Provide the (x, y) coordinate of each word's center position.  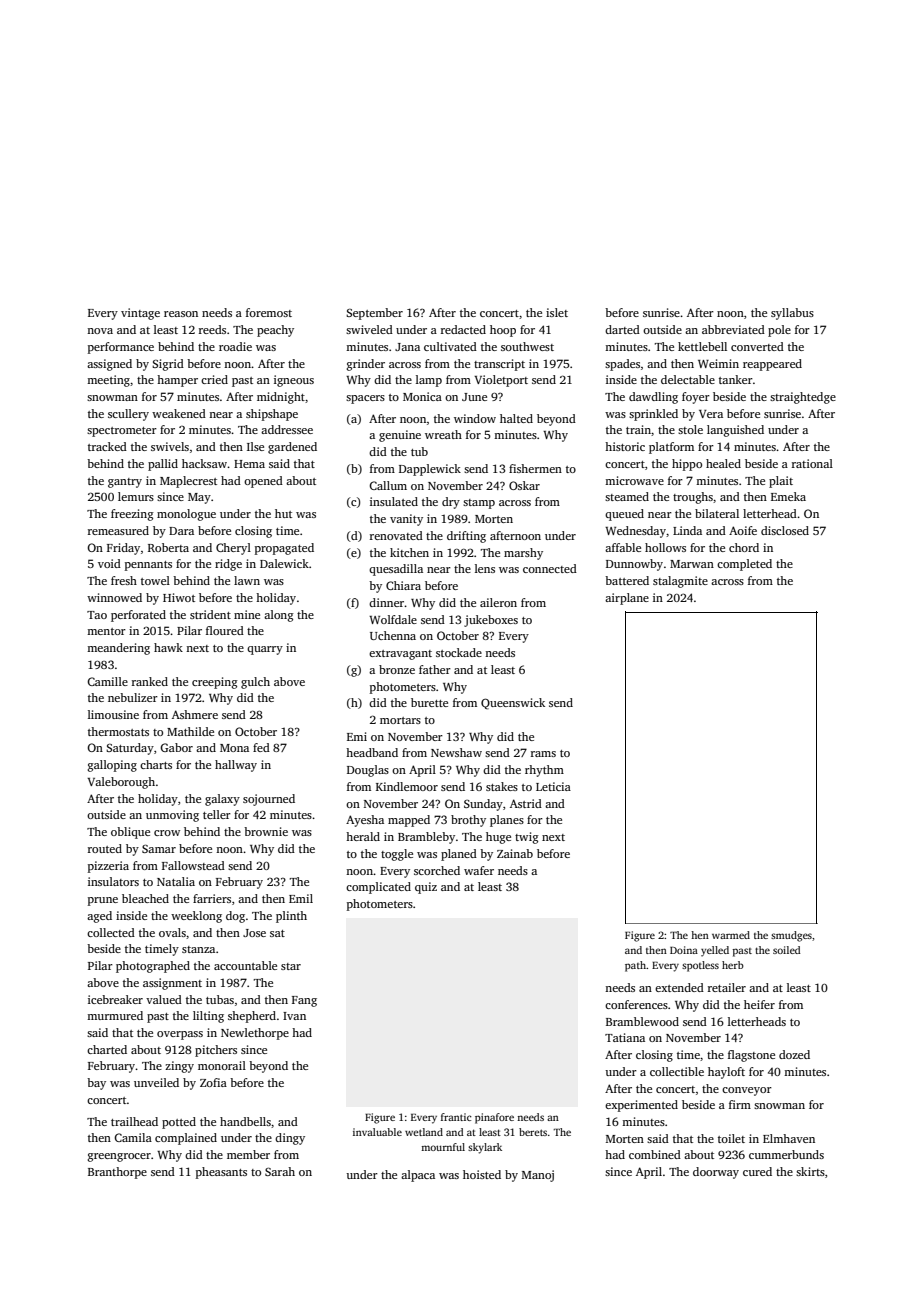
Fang (304, 1001)
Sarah (280, 1171)
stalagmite (680, 582)
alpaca (418, 1176)
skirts (810, 1171)
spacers (365, 399)
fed (261, 747)
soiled (787, 950)
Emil (301, 898)
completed (744, 565)
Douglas (368, 771)
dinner (387, 602)
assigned (109, 365)
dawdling (653, 398)
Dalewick (284, 563)
